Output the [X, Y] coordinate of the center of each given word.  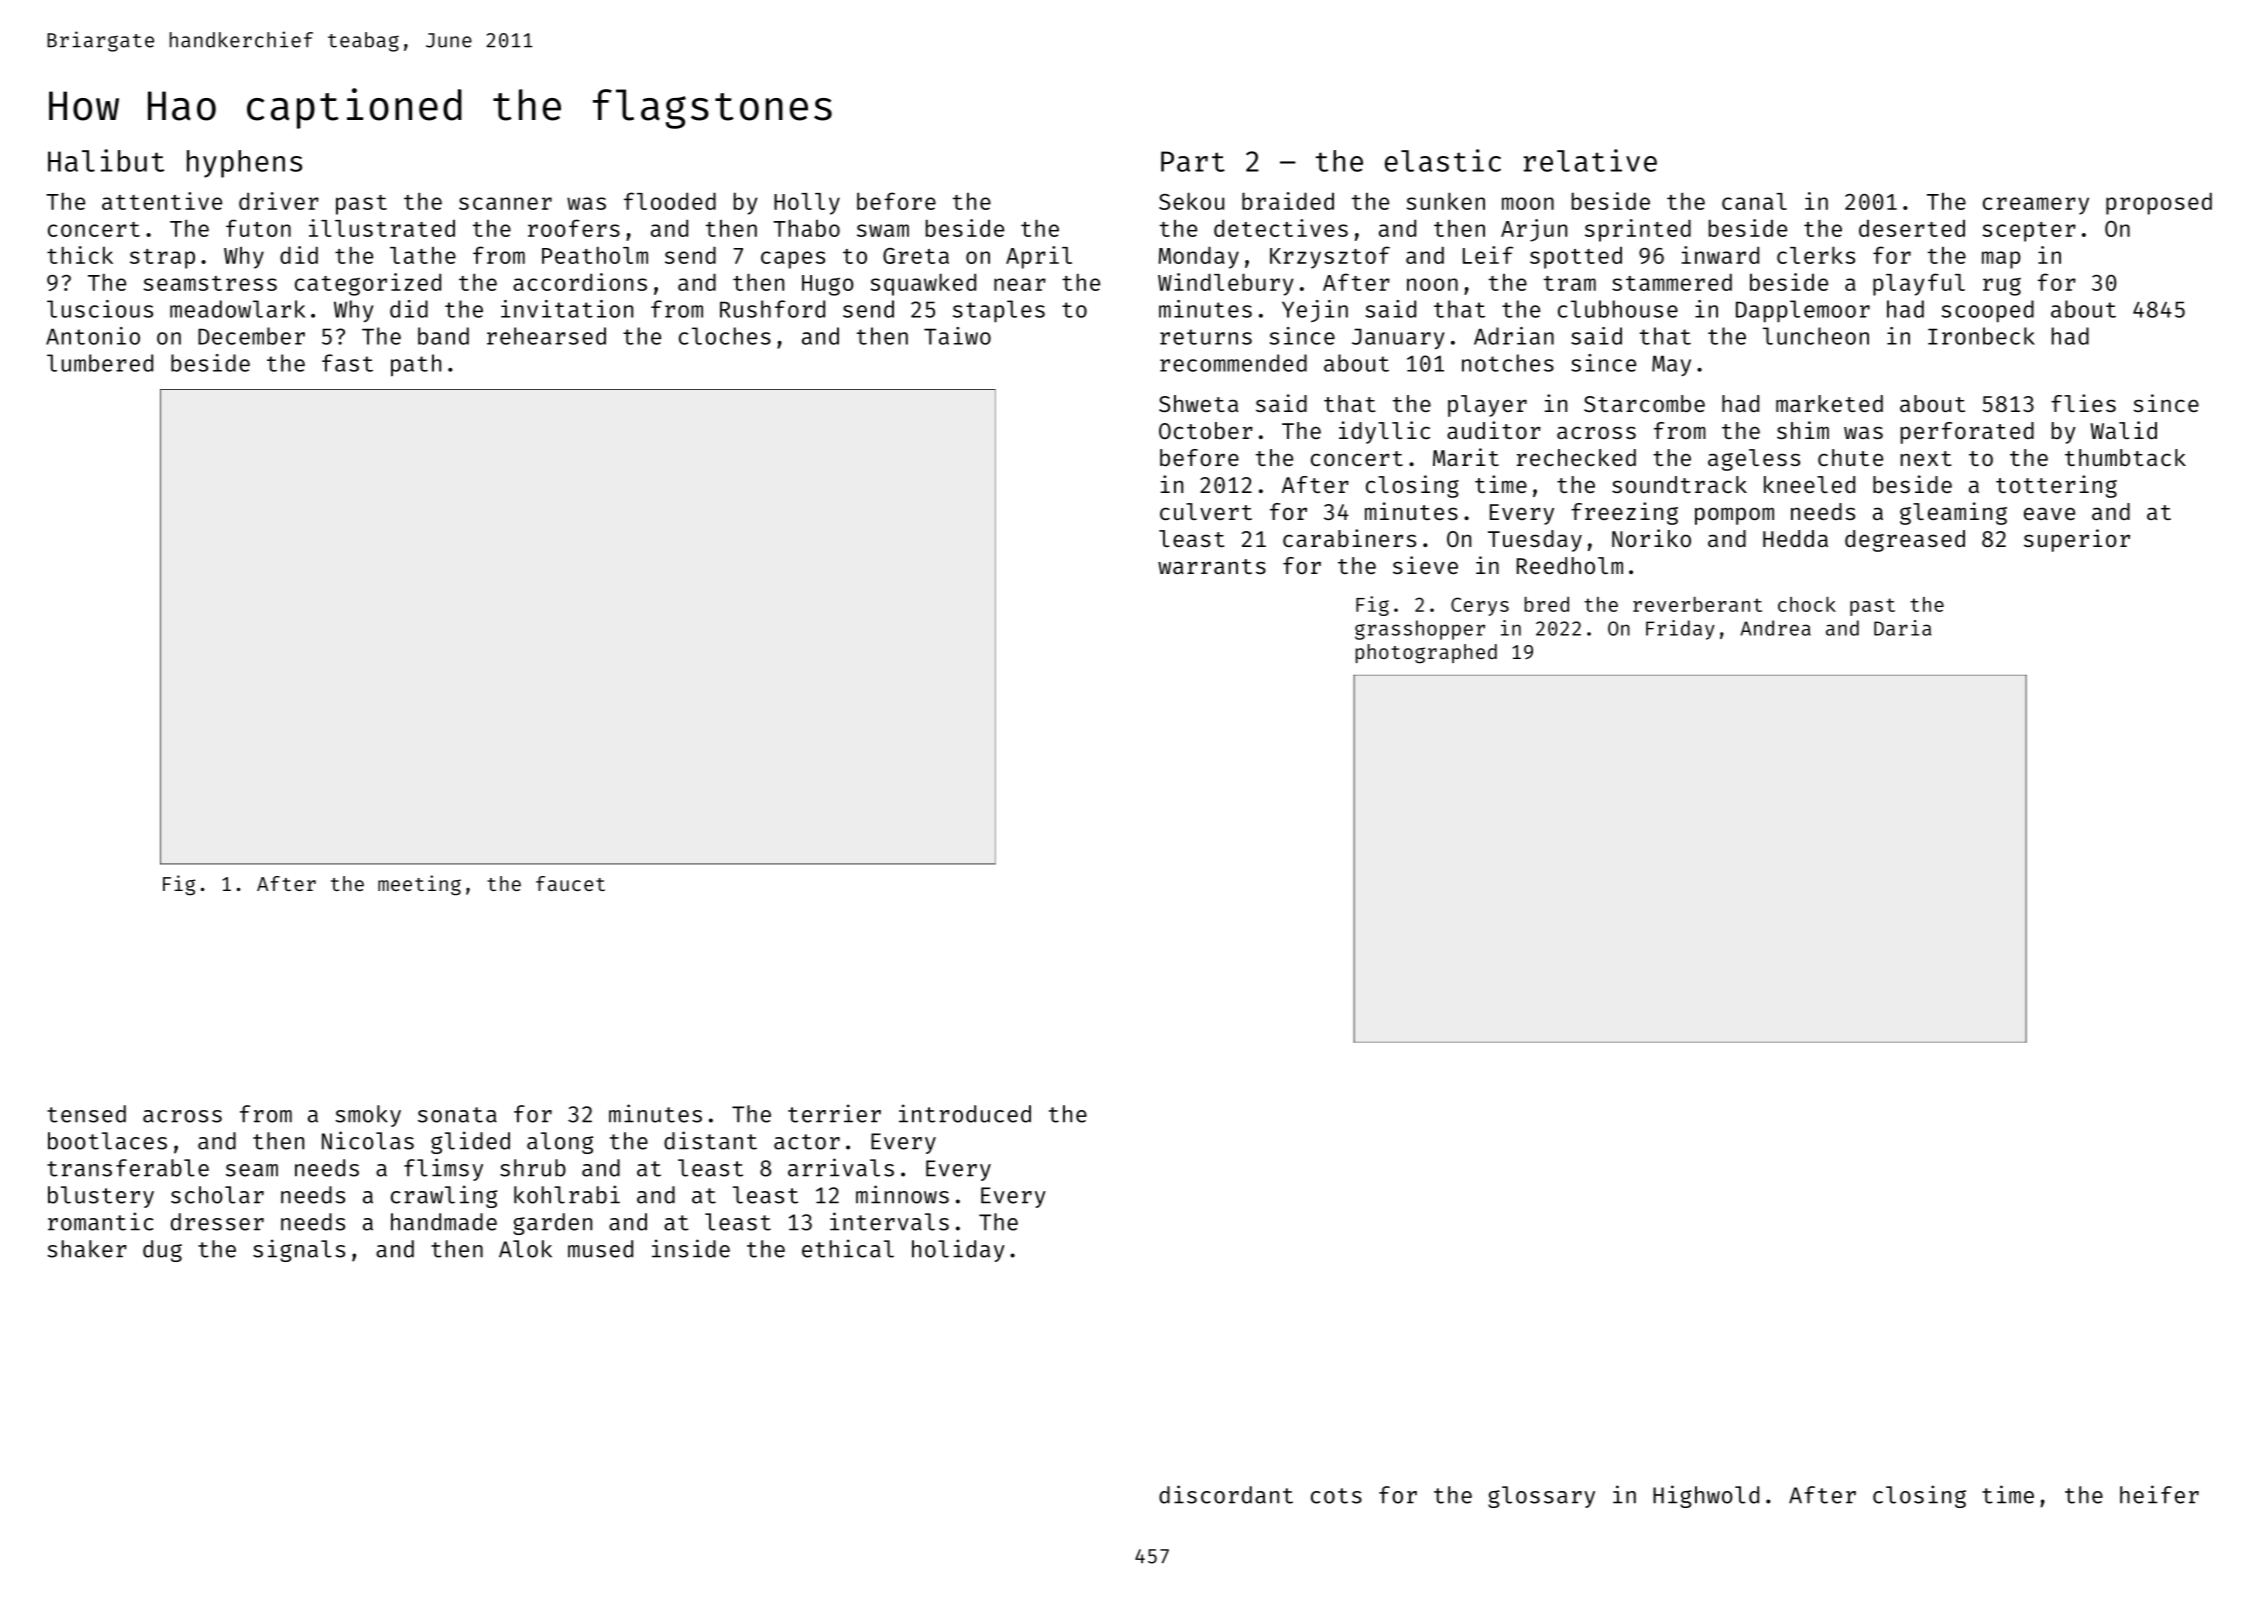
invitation [567, 309]
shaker [87, 1249]
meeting [419, 885]
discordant [1226, 1494]
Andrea [1775, 628]
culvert [1206, 511]
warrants [1212, 566]
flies [2083, 403]
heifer [2159, 1494]
